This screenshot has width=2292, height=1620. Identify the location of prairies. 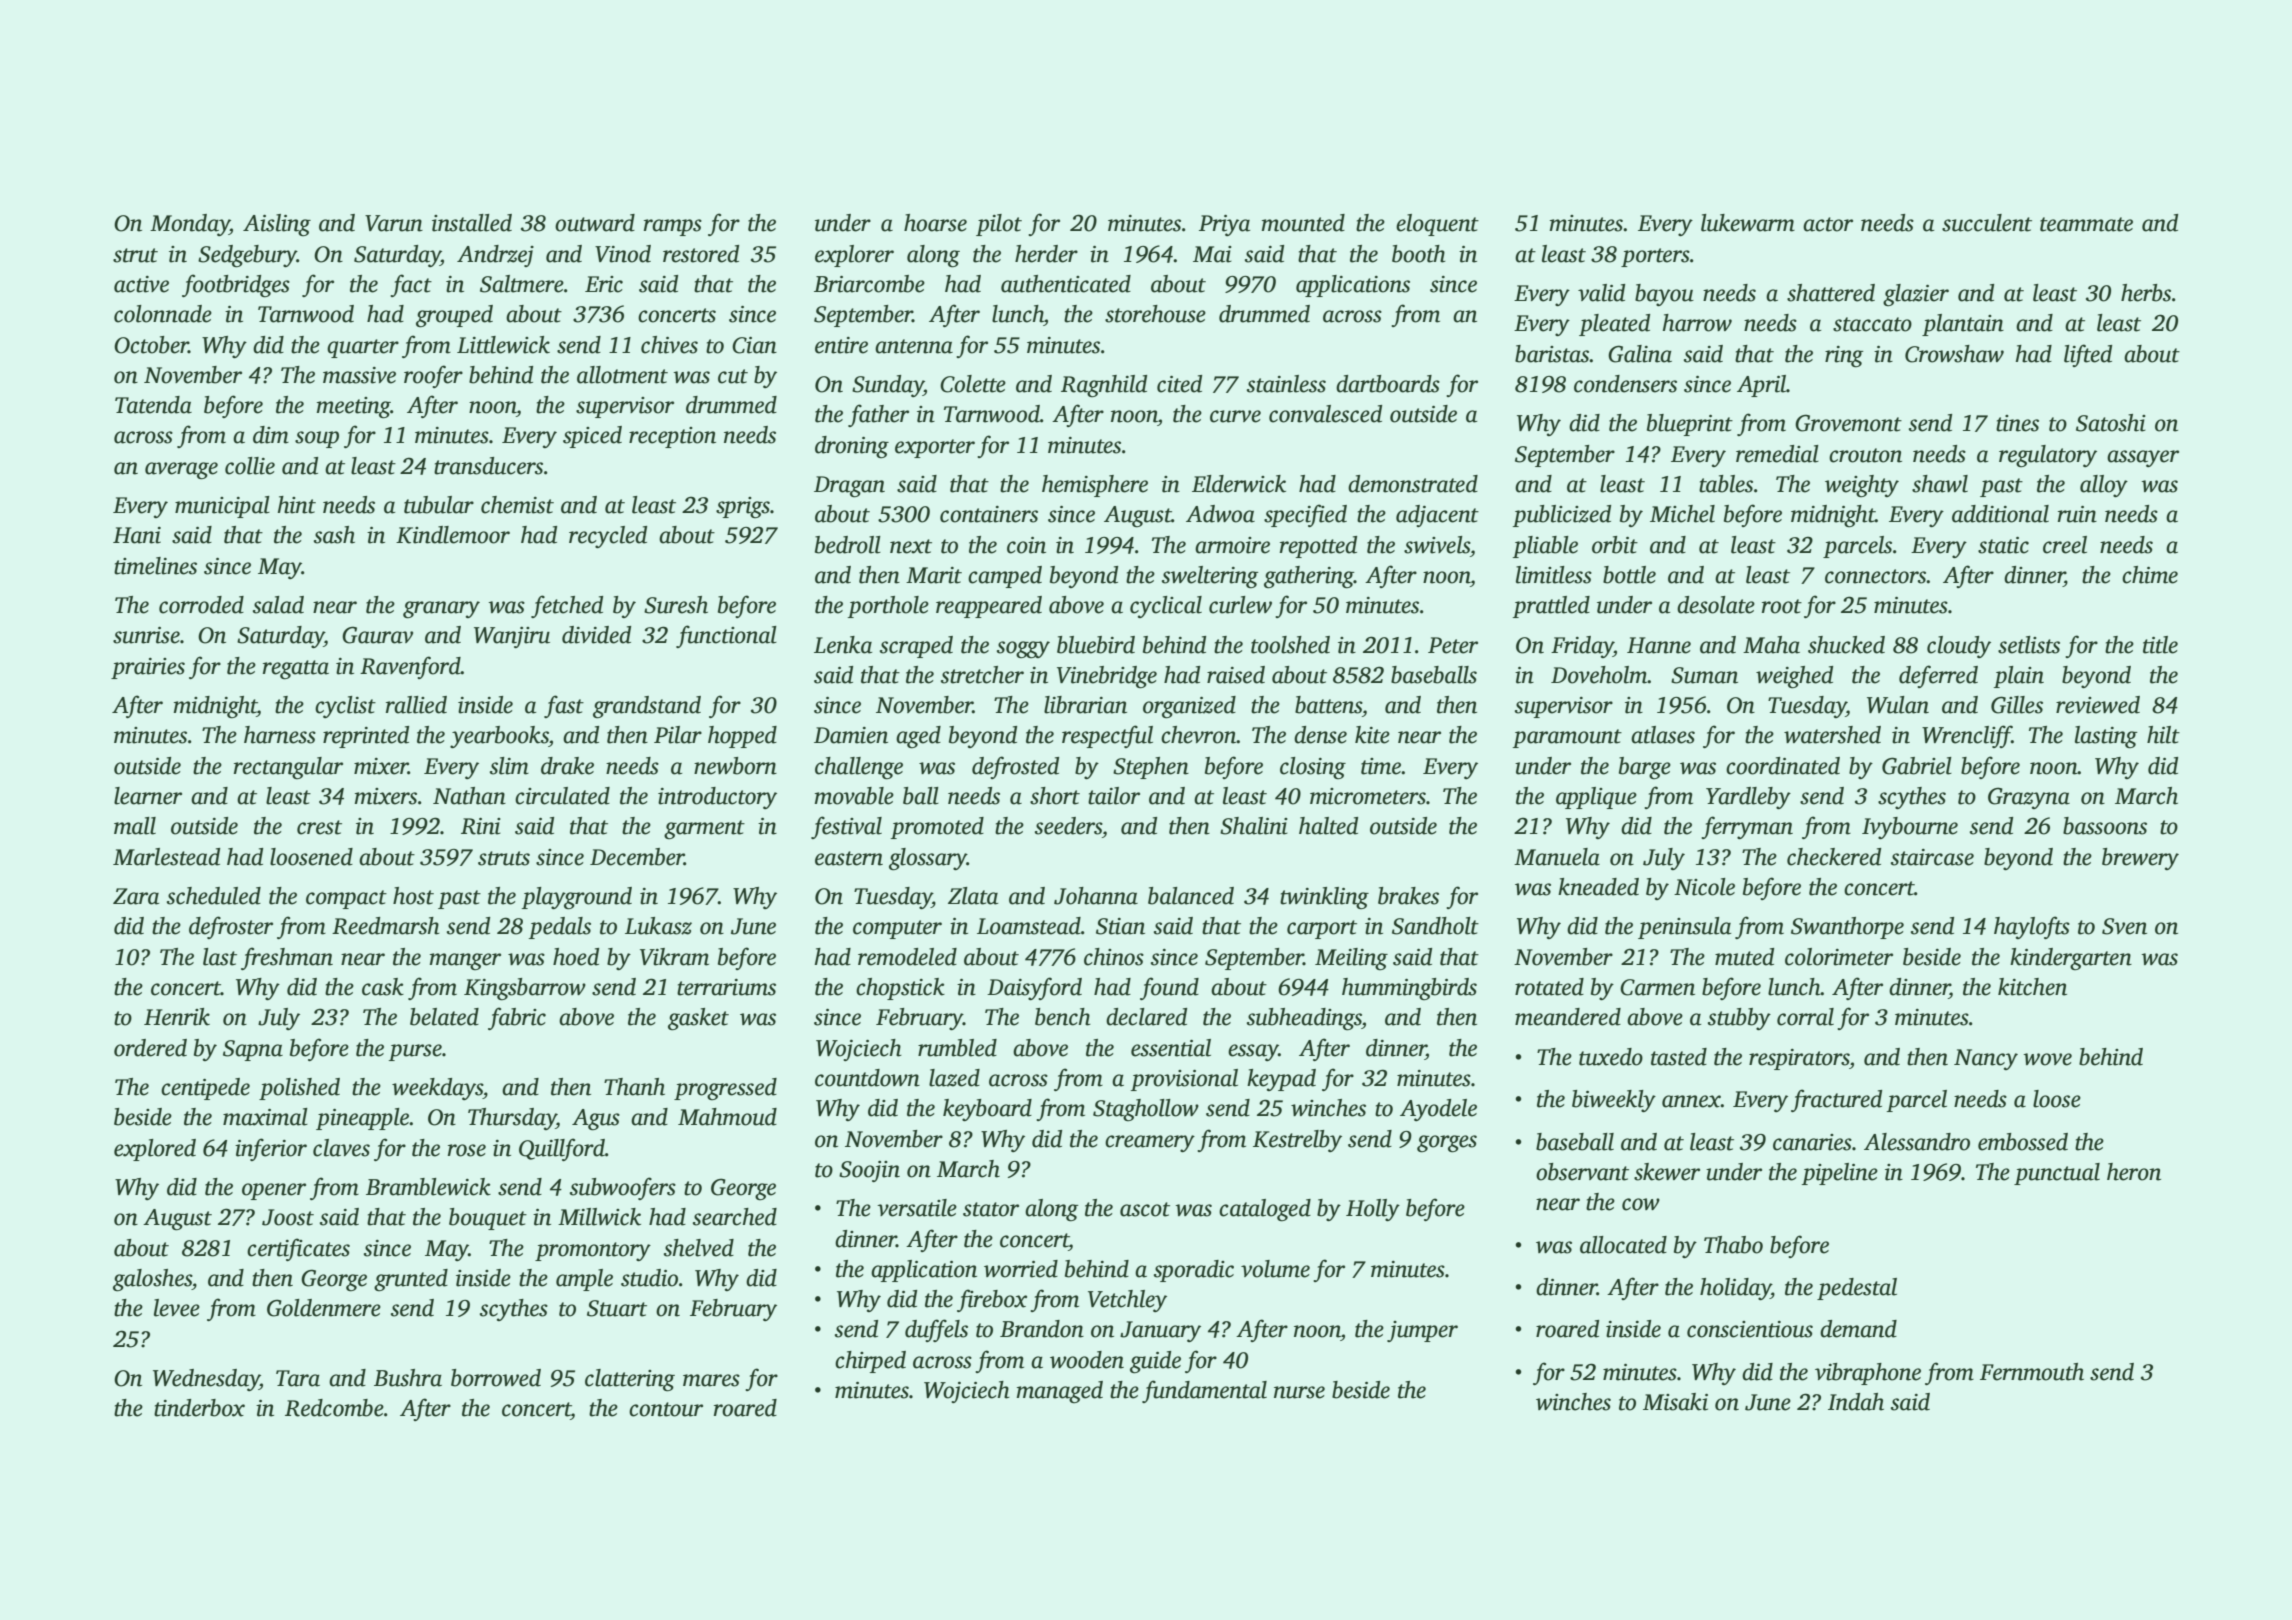
(148, 668).
